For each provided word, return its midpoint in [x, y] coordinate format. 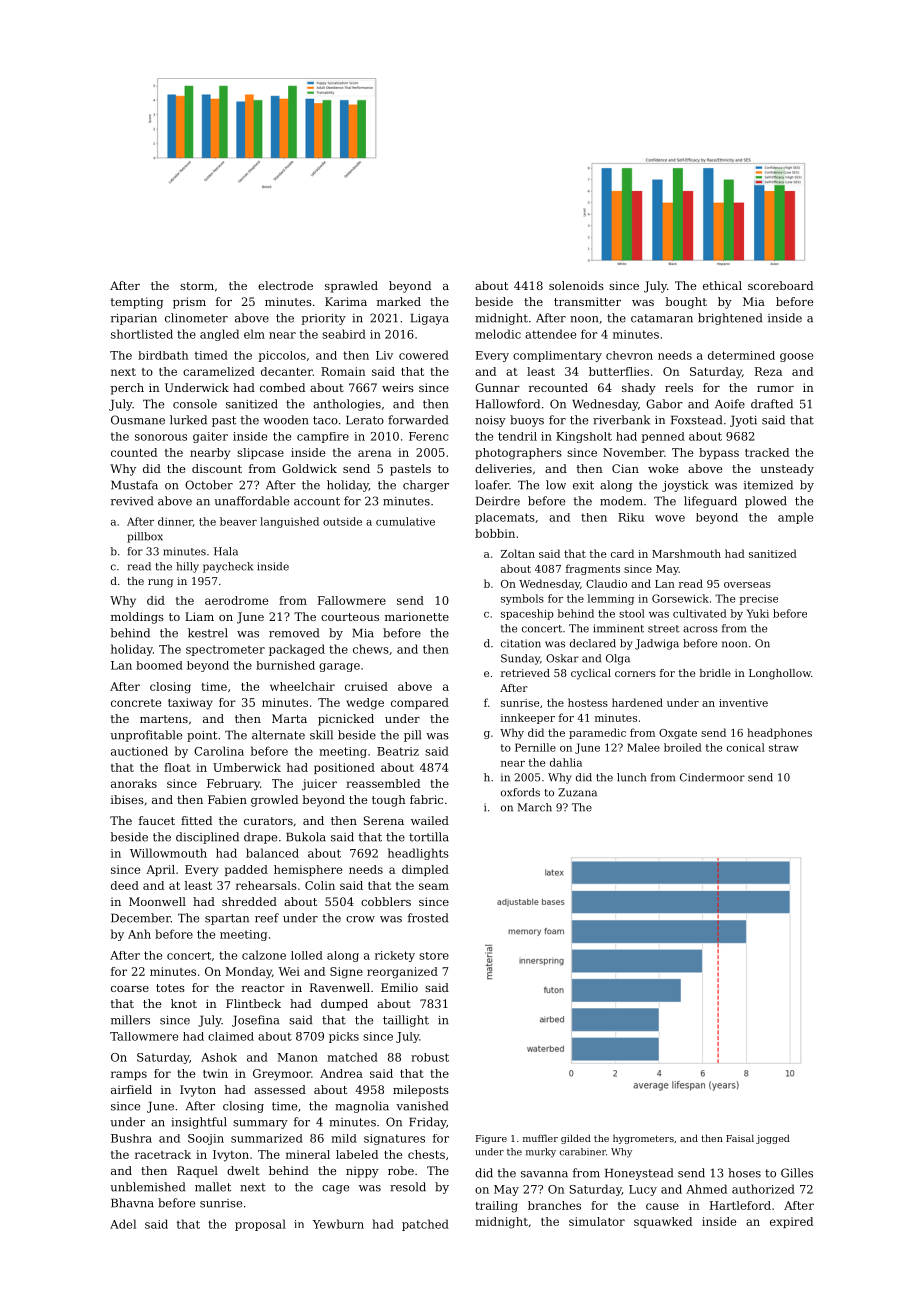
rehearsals [266, 885]
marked [399, 301]
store [434, 956]
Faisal [740, 1138]
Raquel [197, 1172]
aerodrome [236, 600]
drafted [772, 404]
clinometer [196, 318]
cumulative [405, 521]
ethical [722, 285]
